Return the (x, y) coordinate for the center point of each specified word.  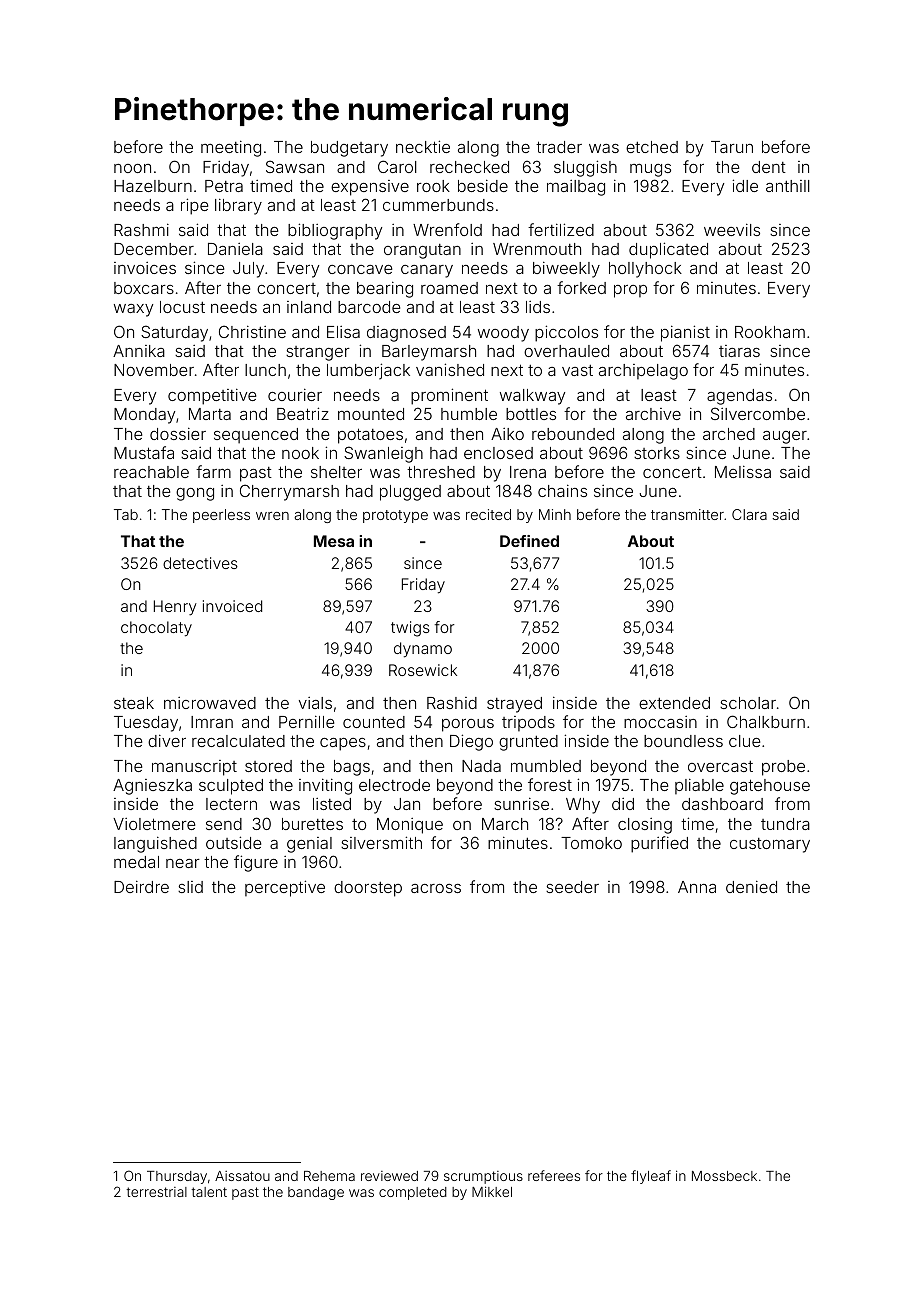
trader (559, 147)
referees (554, 1175)
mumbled (546, 766)
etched (652, 147)
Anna (697, 887)
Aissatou (242, 1176)
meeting (231, 148)
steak (134, 703)
